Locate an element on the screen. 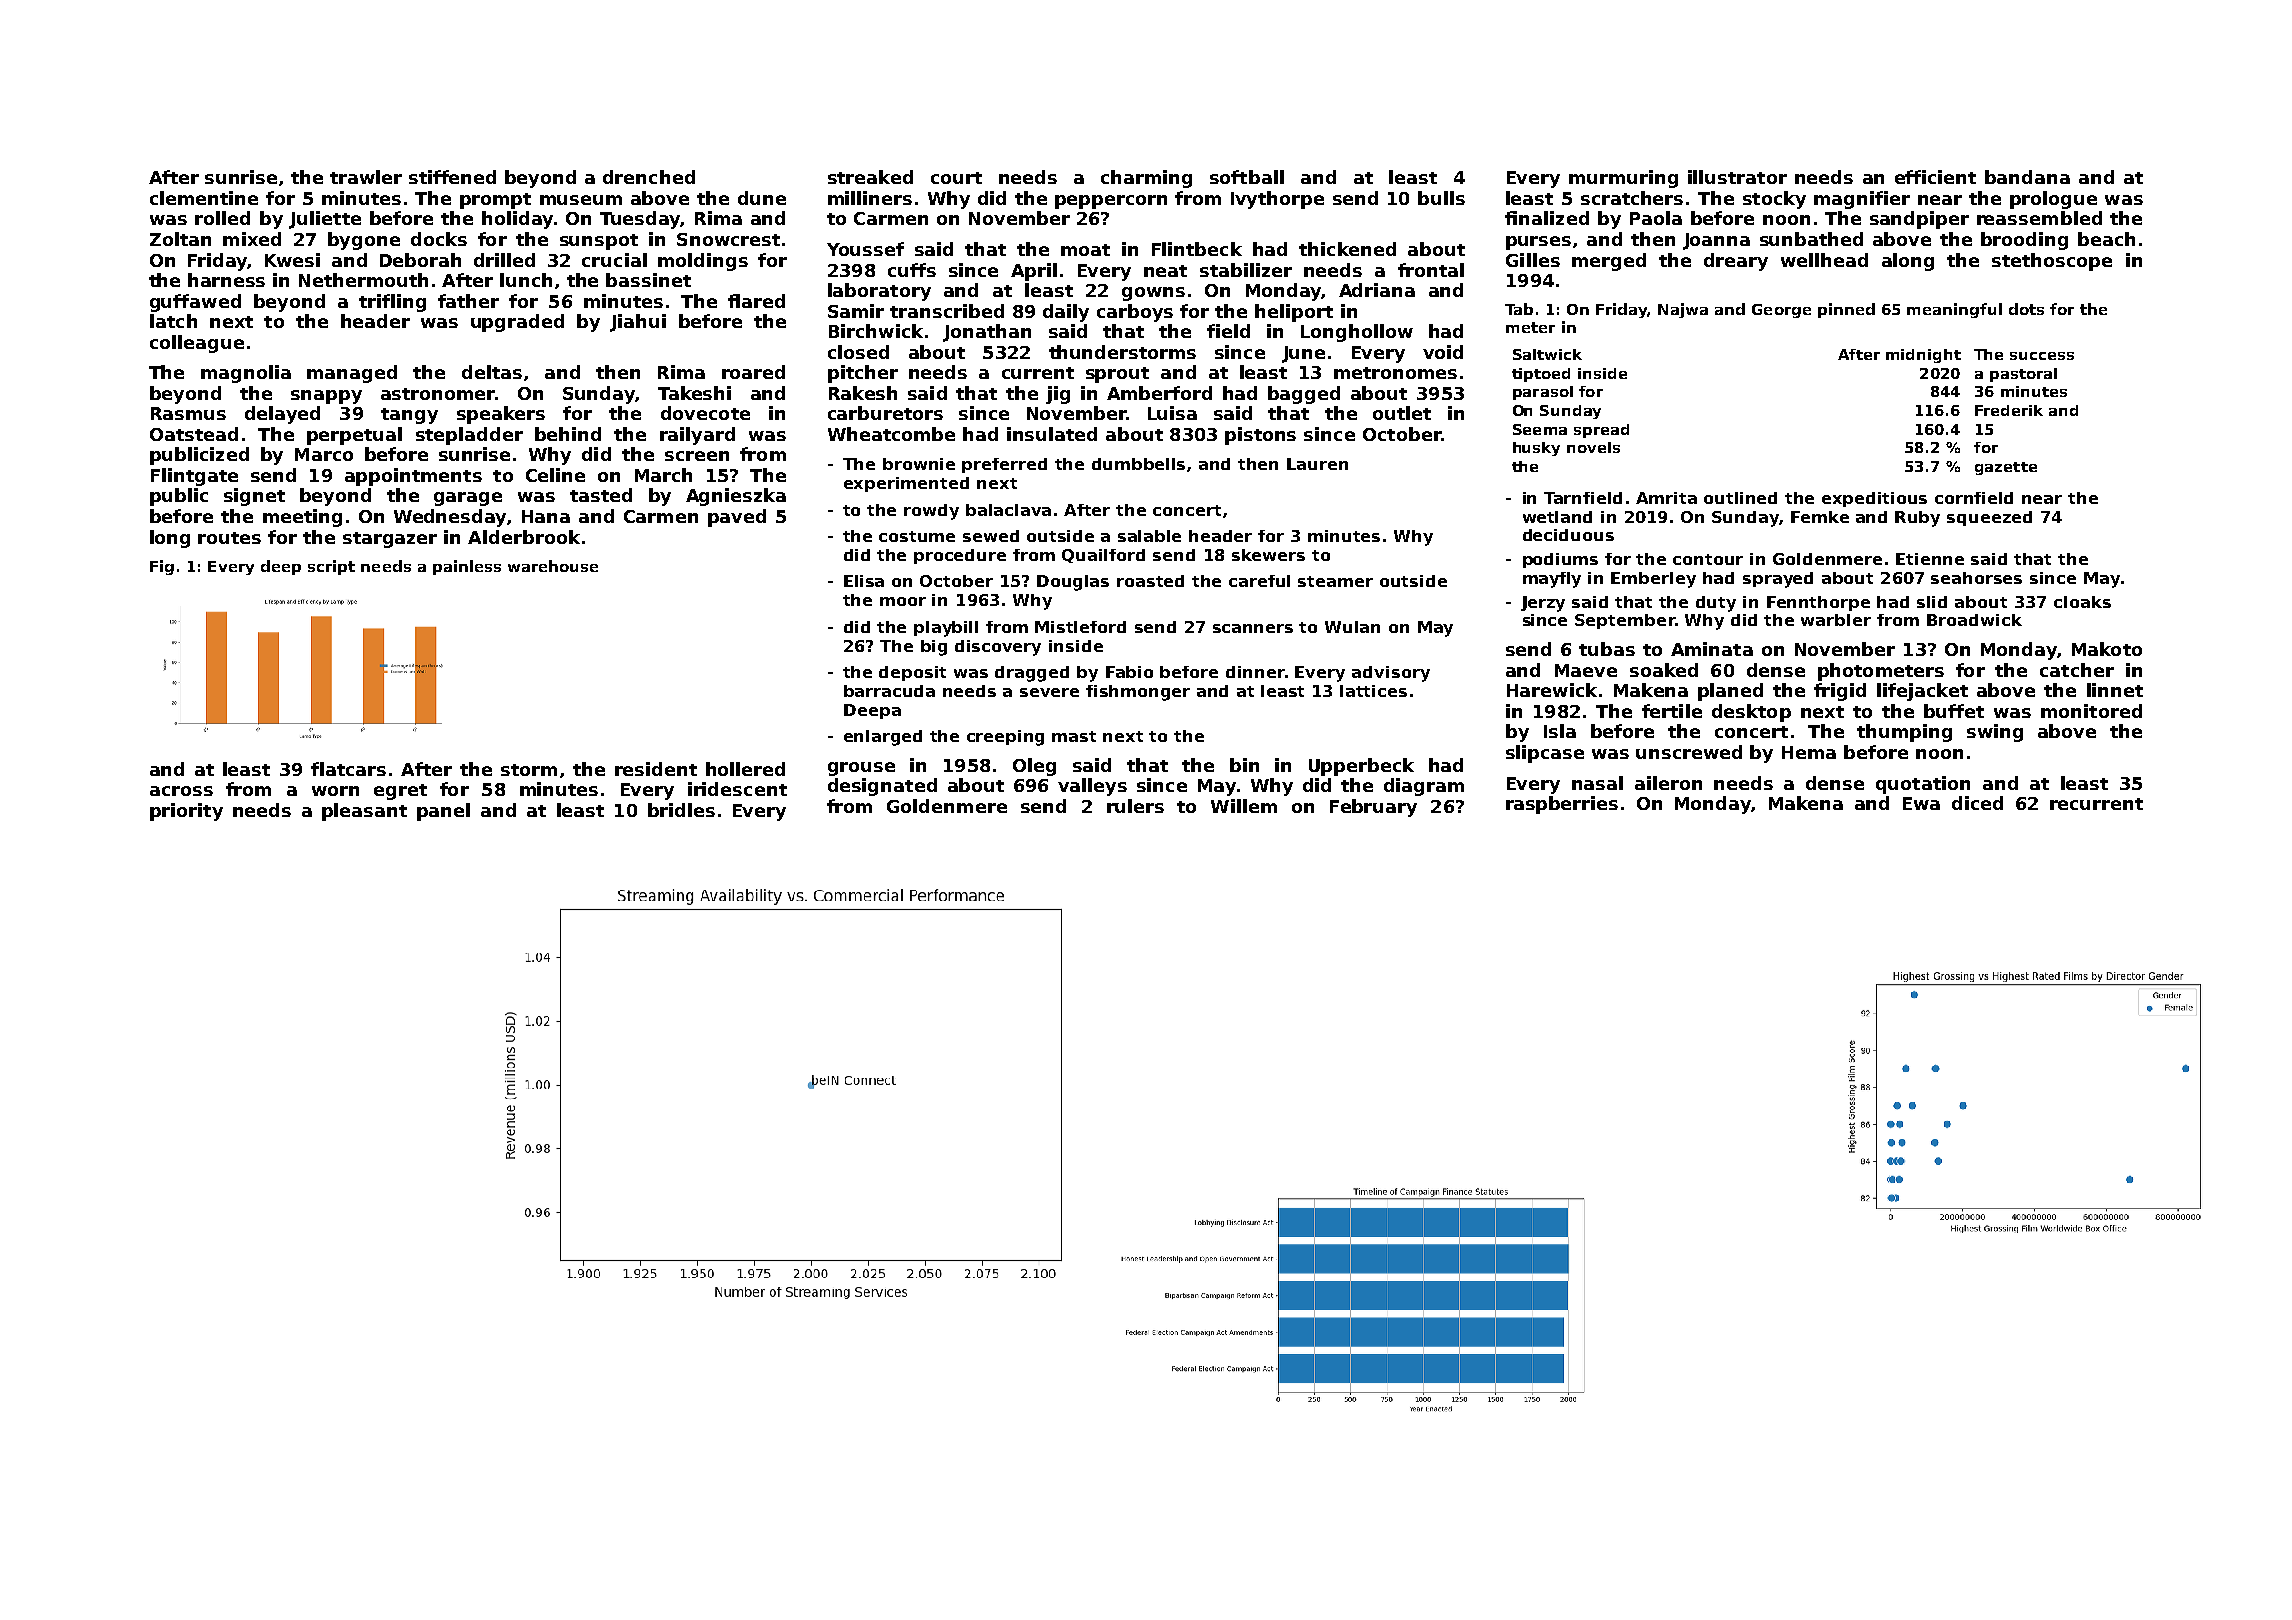  harness is located at coordinates (226, 280).
